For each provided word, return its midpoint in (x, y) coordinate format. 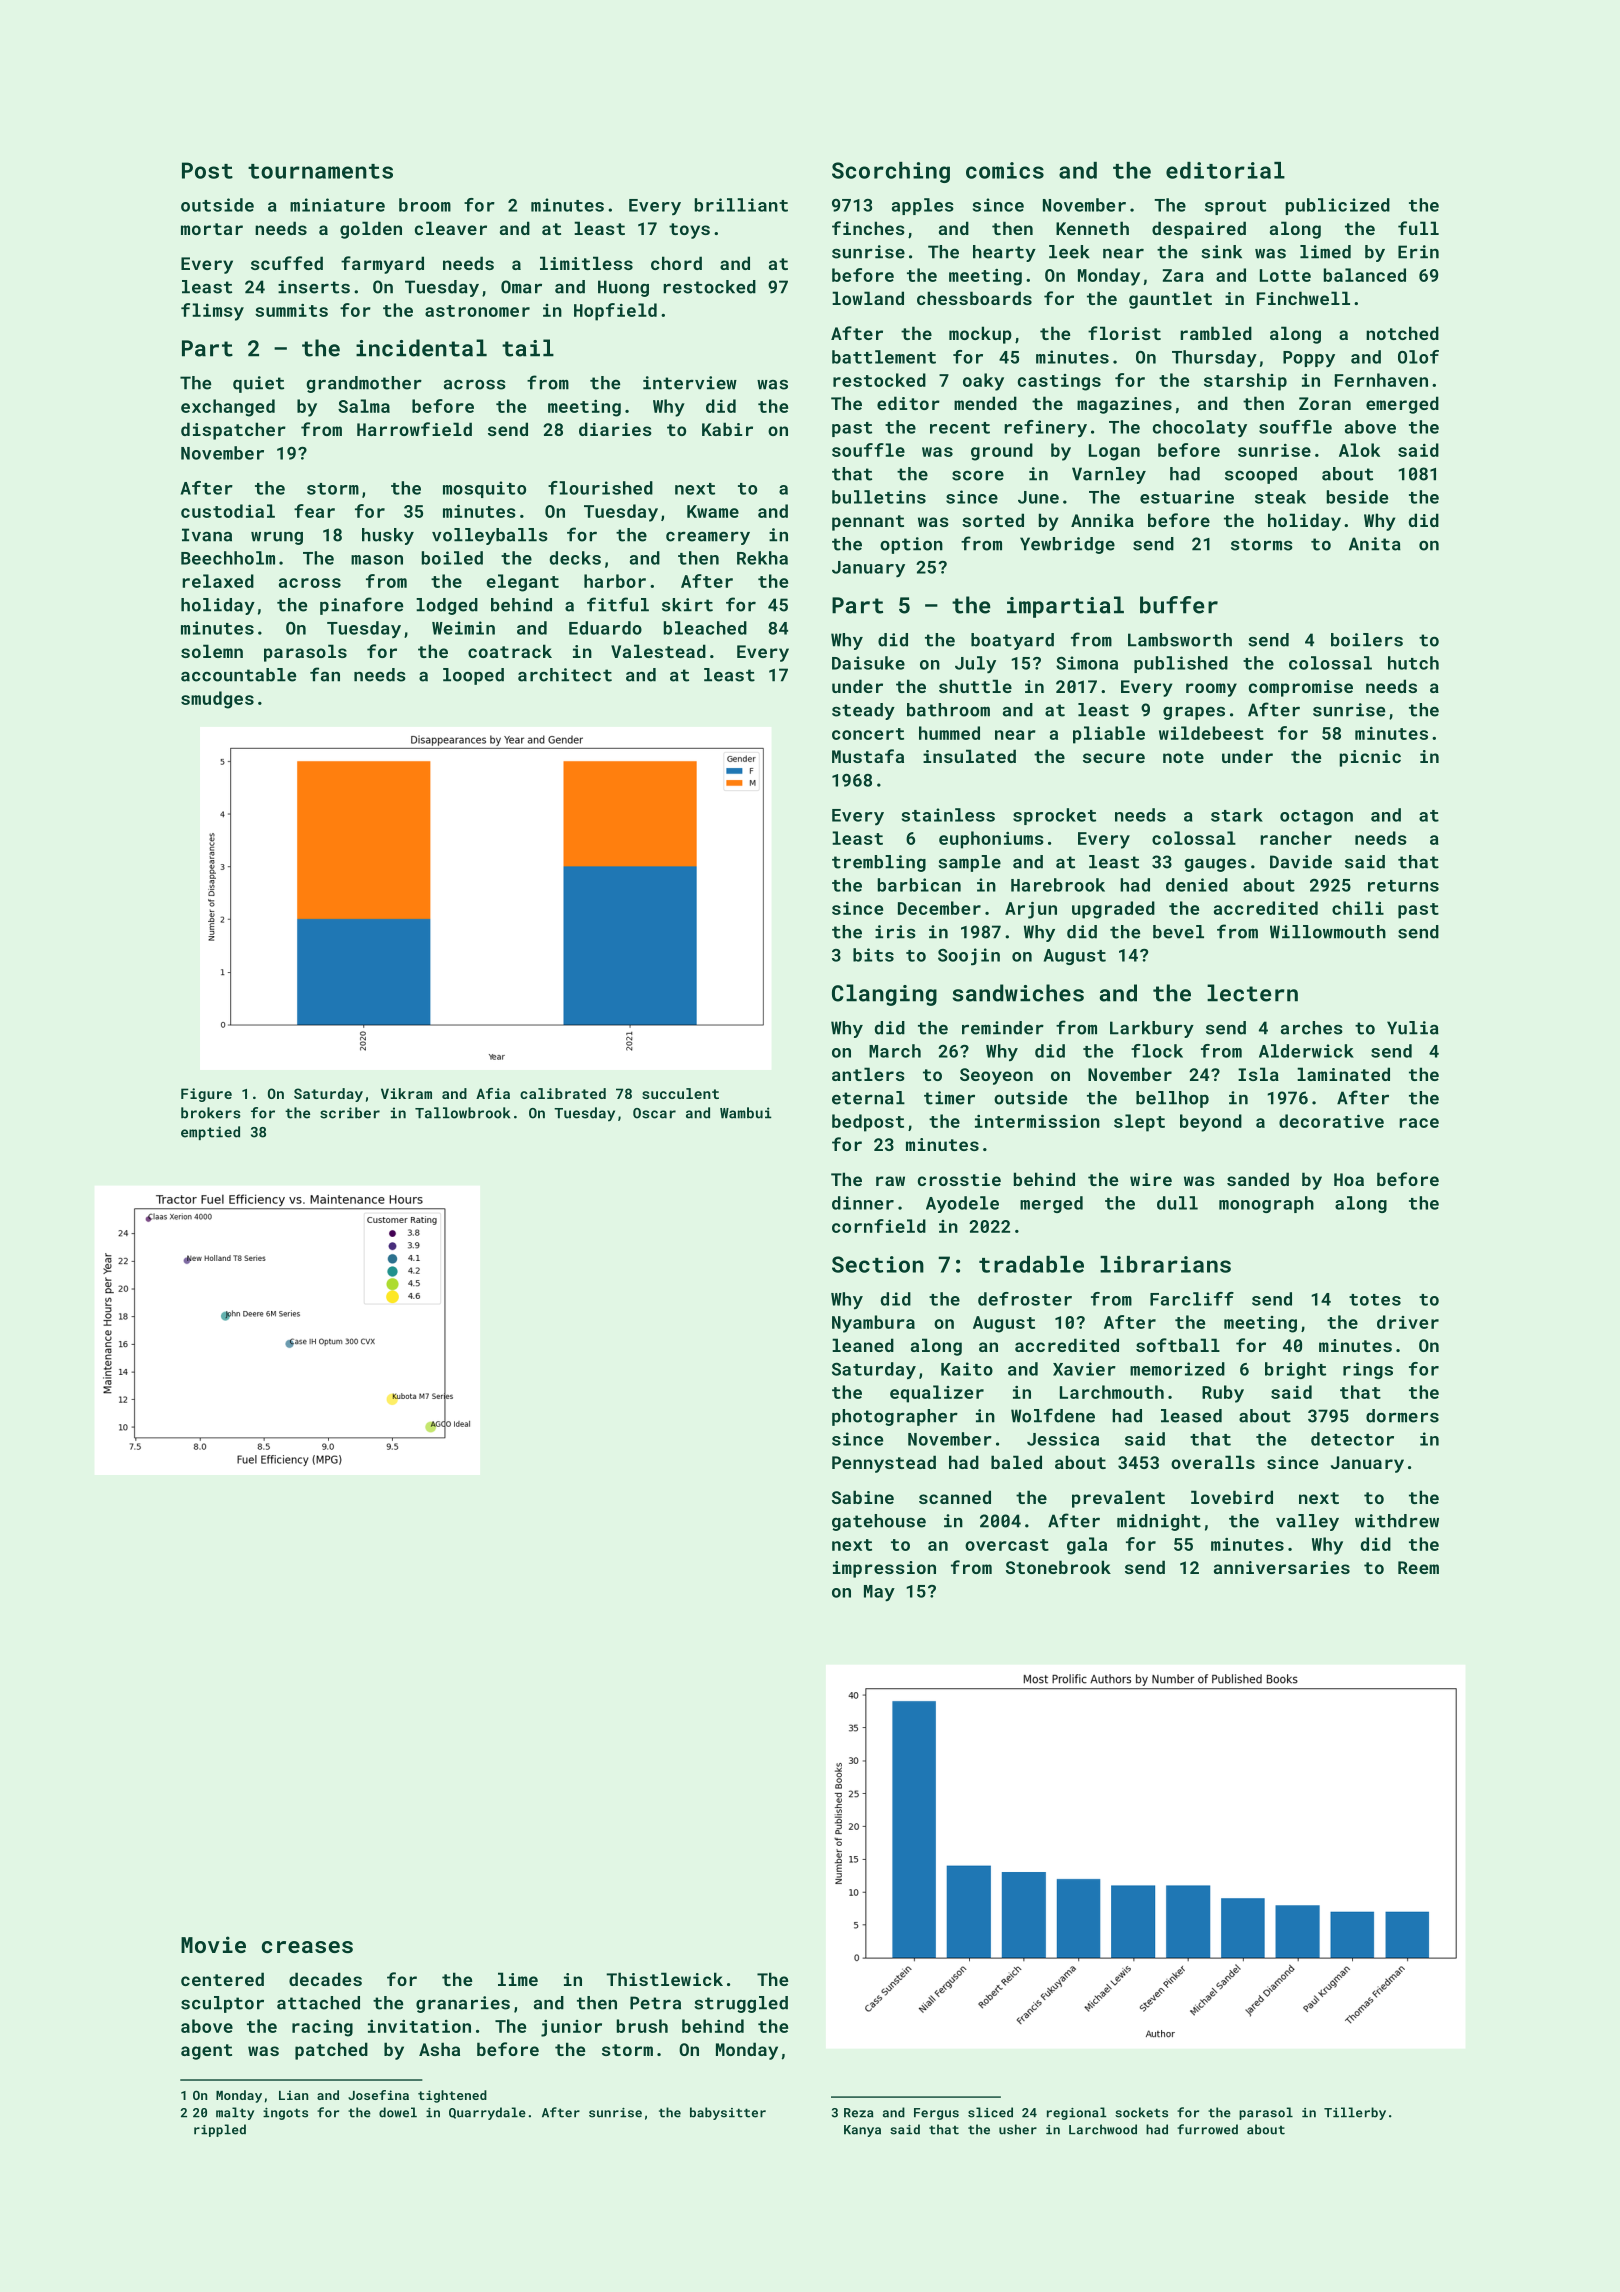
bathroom (948, 710)
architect (565, 675)
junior (571, 2028)
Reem (1418, 1567)
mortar (212, 229)
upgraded (1113, 910)
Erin (1418, 251)
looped (473, 676)
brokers (210, 1113)
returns (1403, 886)
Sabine (863, 1497)
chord (676, 263)
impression (884, 1569)
